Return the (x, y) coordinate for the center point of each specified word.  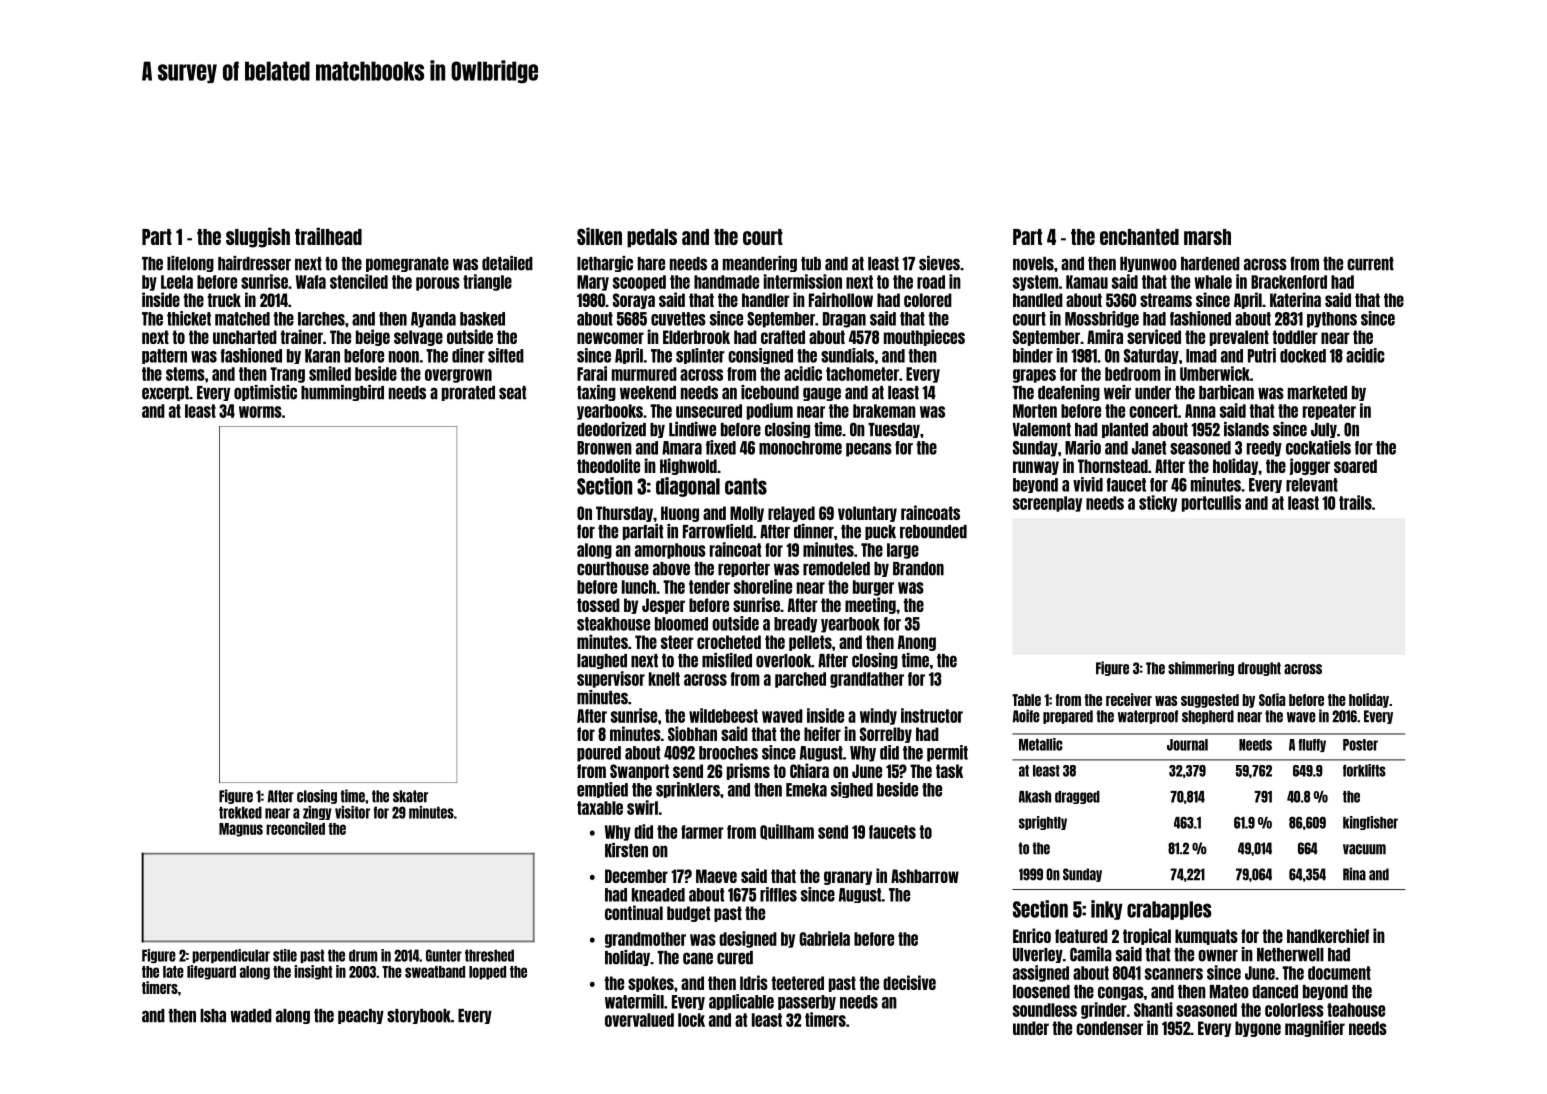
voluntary (867, 514)
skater (410, 796)
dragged (1077, 797)
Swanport (639, 772)
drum (363, 955)
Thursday (624, 514)
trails (1355, 502)
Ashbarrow (925, 876)
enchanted (1139, 237)
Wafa (311, 282)
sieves (939, 263)
